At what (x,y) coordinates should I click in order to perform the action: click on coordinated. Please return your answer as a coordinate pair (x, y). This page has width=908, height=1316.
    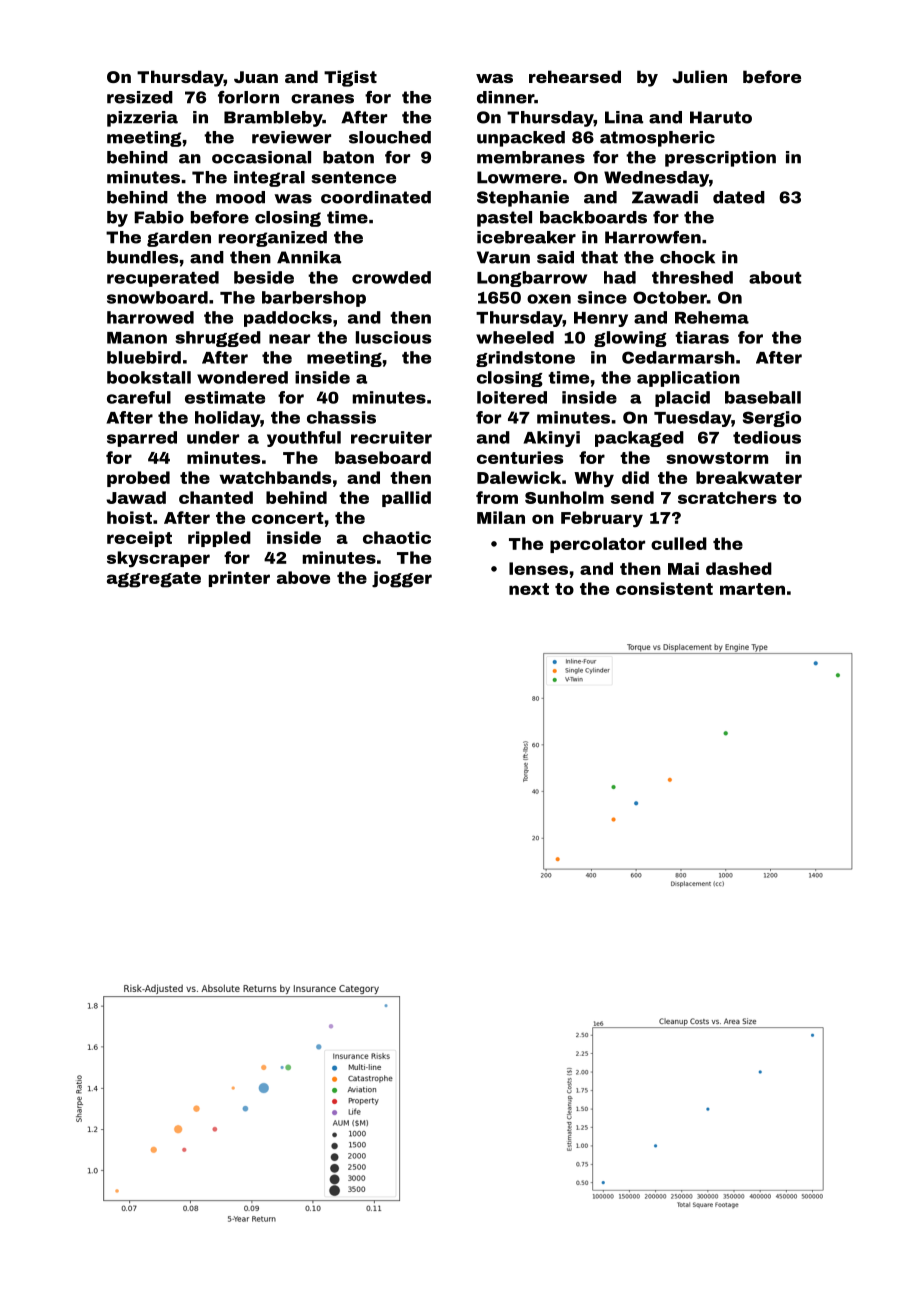
    Looking at the image, I should click on (376, 197).
